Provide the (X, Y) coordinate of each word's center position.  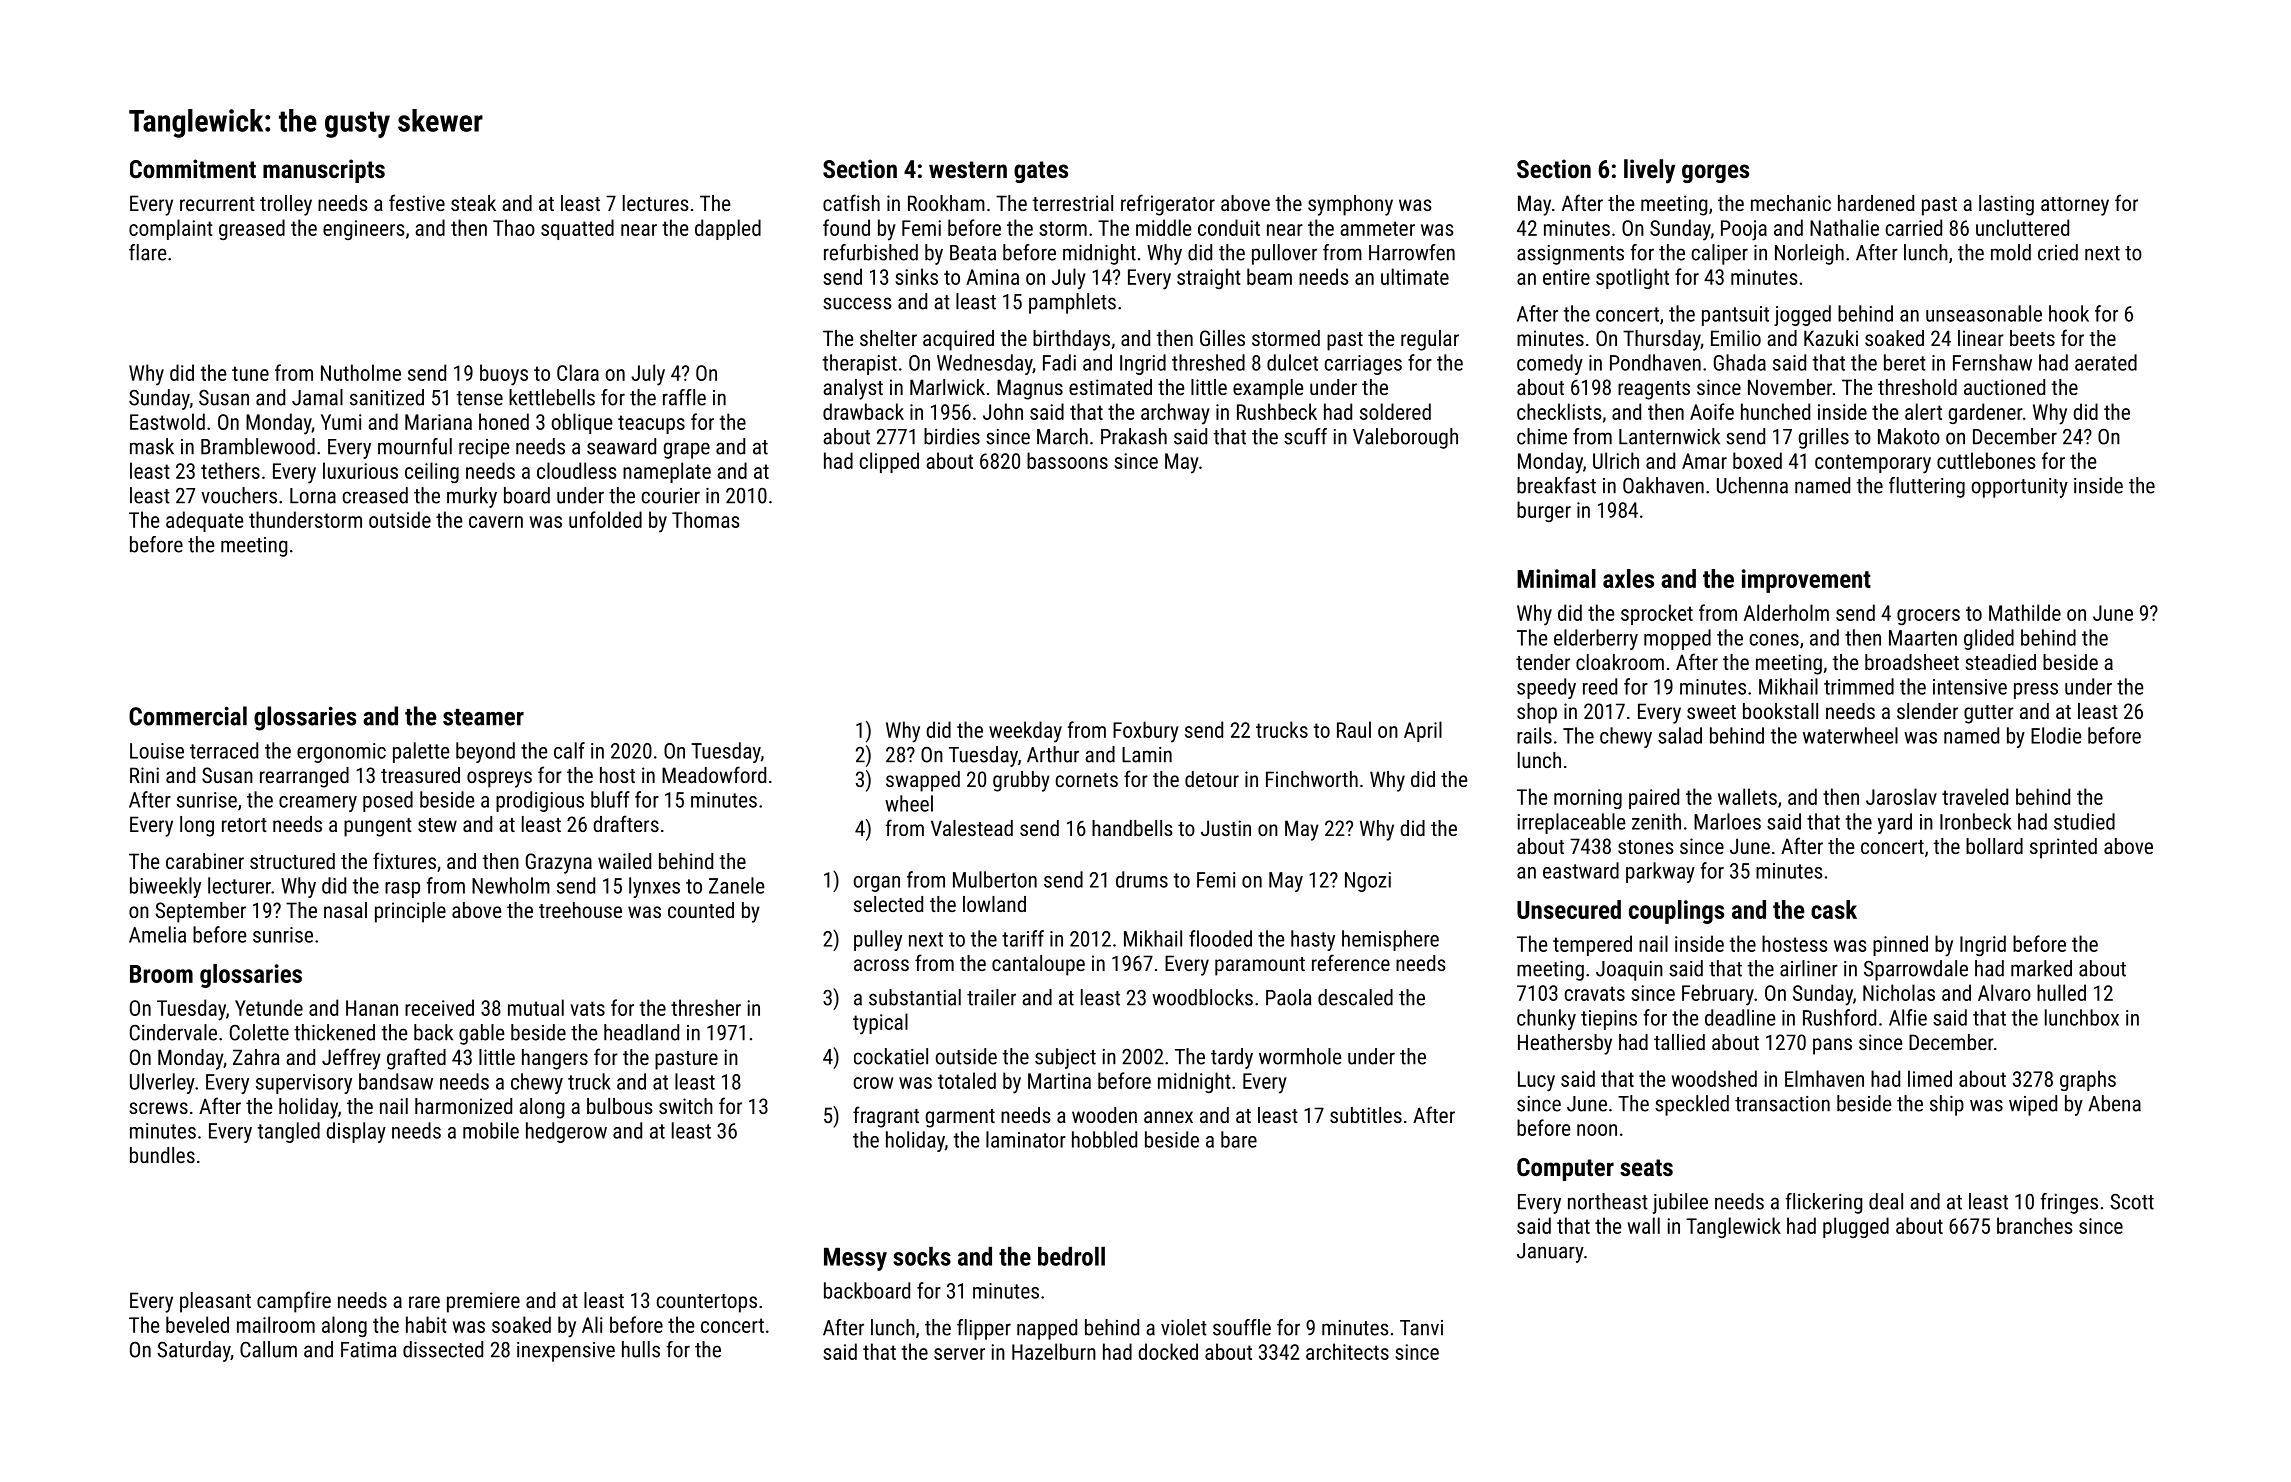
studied (2084, 821)
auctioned (2004, 387)
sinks (916, 276)
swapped (923, 781)
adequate (204, 521)
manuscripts (324, 171)
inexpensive (566, 1352)
